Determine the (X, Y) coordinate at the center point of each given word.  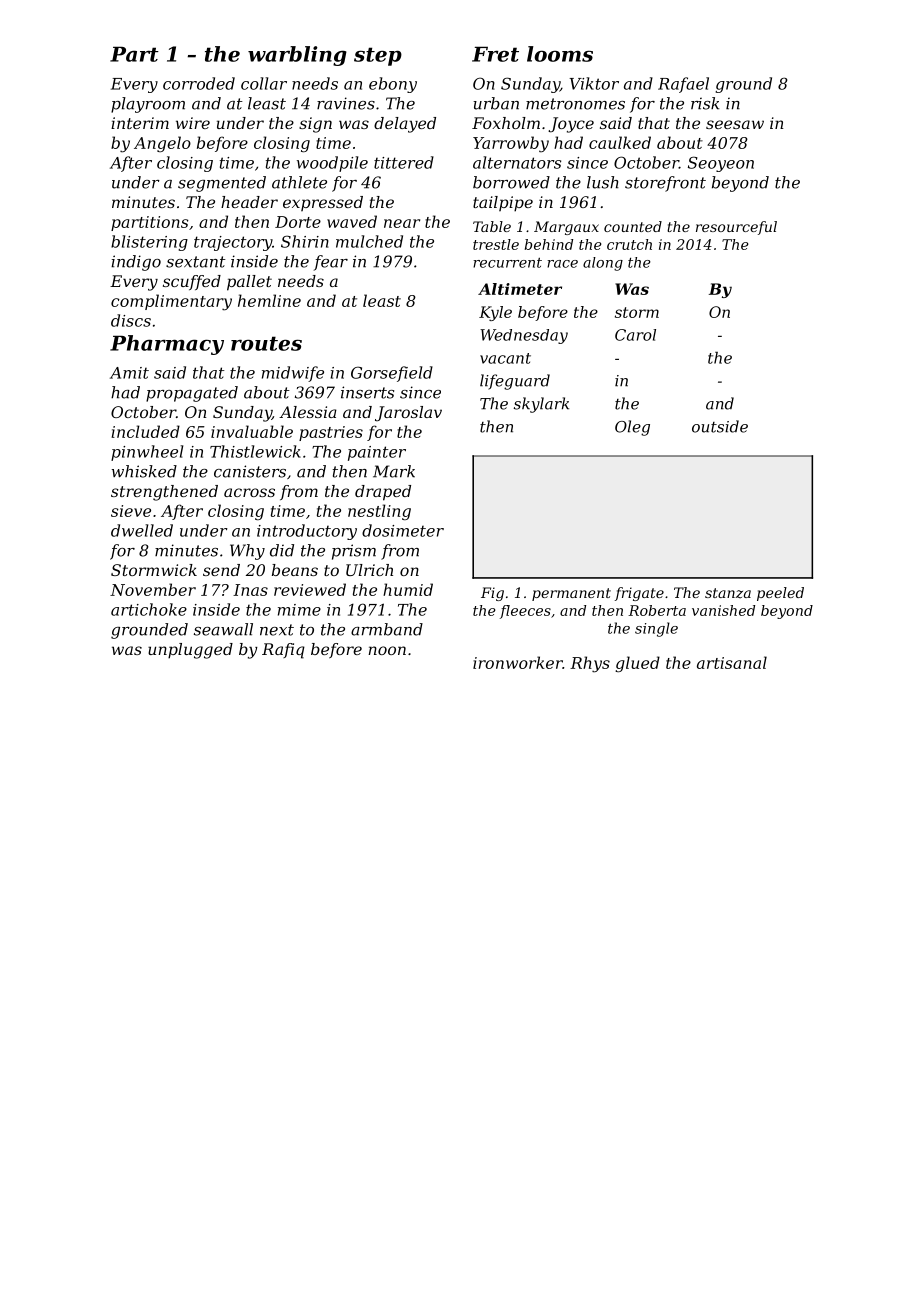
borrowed (511, 182)
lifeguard (515, 382)
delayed (405, 125)
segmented (222, 184)
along (603, 264)
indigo (136, 263)
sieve (131, 511)
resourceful (736, 228)
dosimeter (403, 530)
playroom (148, 105)
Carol (635, 335)
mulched (369, 241)
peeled (780, 594)
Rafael (683, 85)
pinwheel (147, 453)
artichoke (149, 609)
